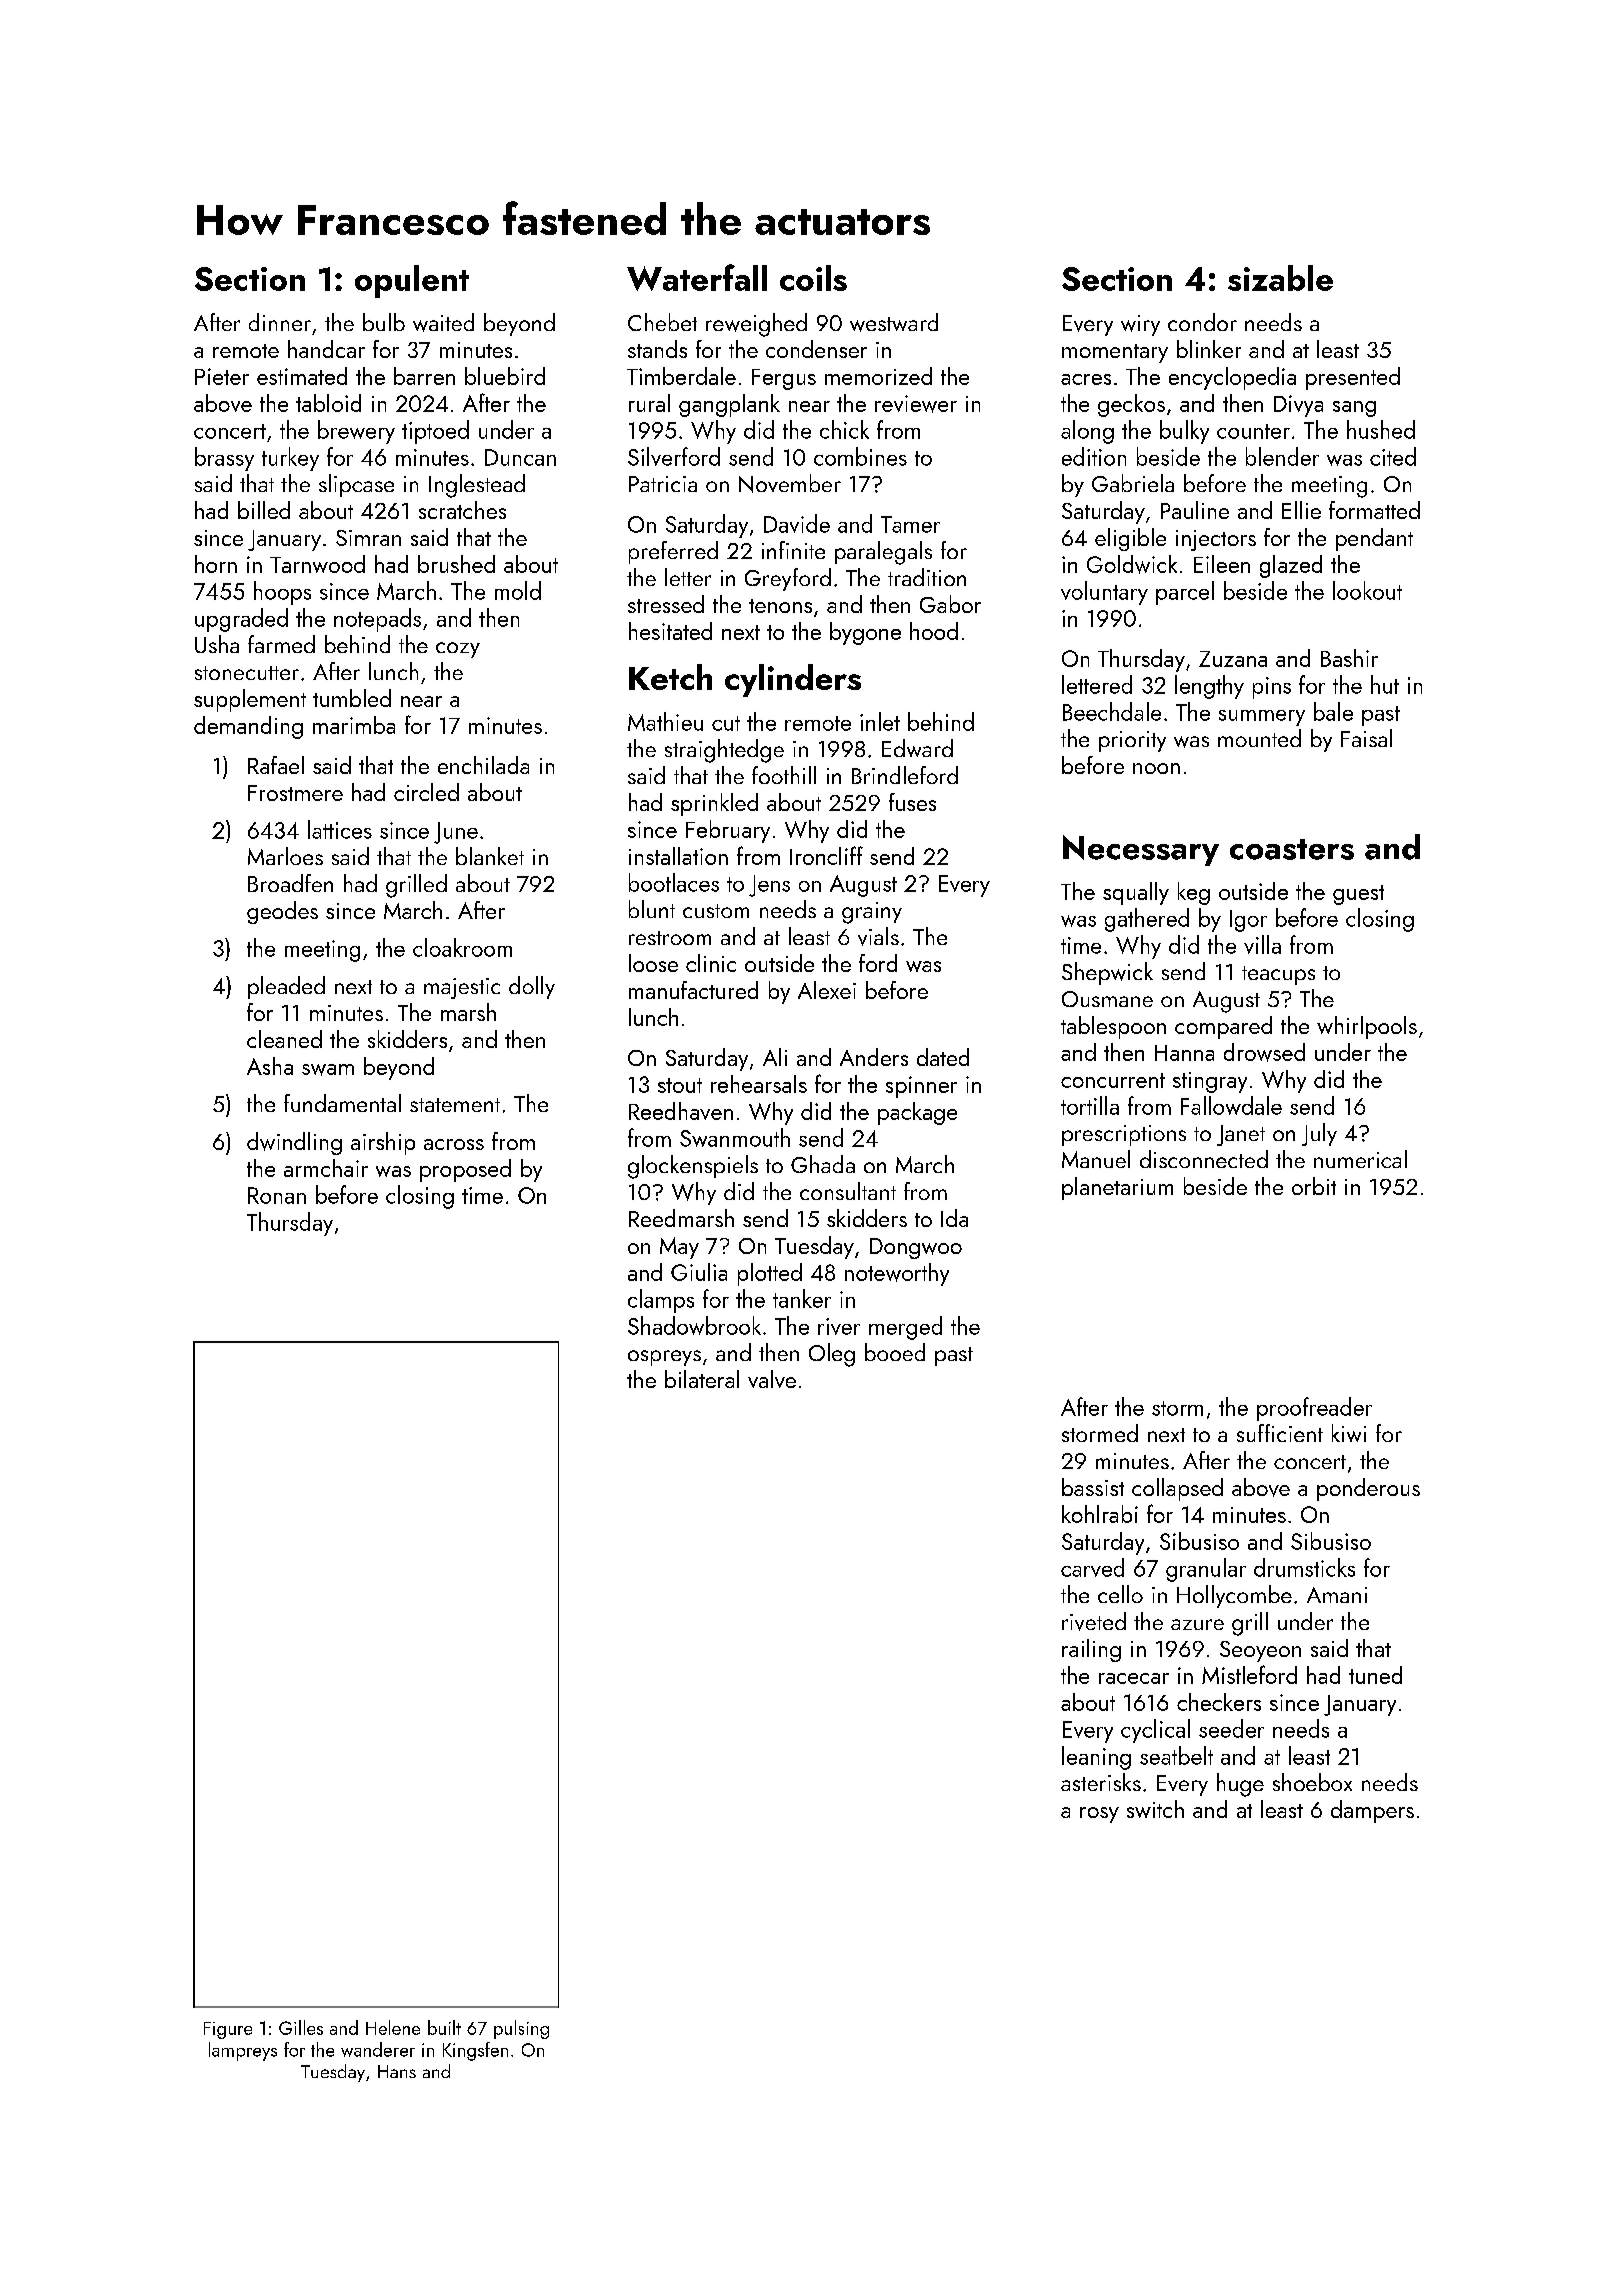 Image resolution: width=1620 pixels, height=2292 pixels. I want to click on lampreys, so click(243, 2051).
